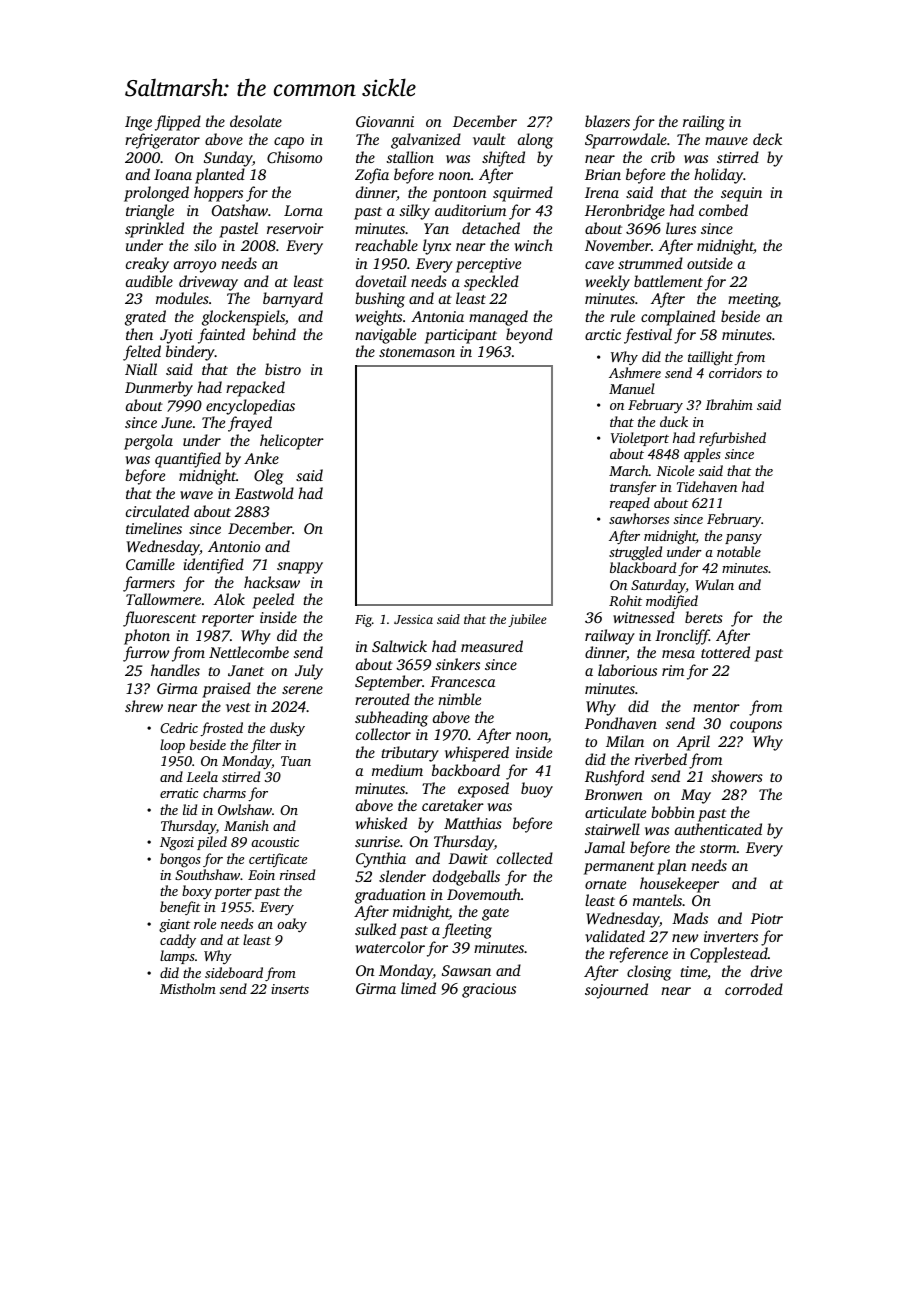 Image resolution: width=908 pixels, height=1316 pixels. What do you see at coordinates (382, 699) in the screenshot?
I see `rerouted` at bounding box center [382, 699].
